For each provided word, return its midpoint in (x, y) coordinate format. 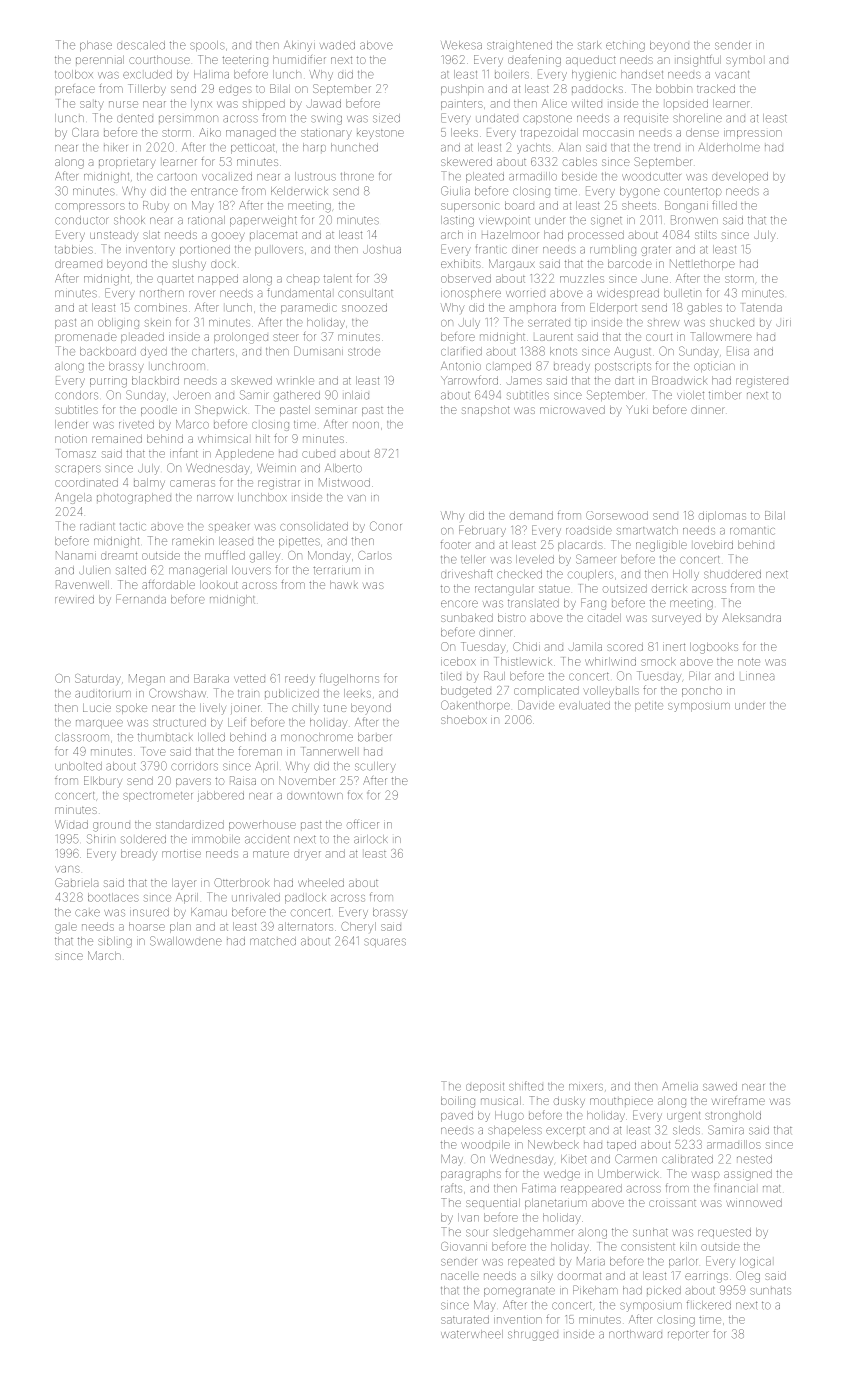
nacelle (460, 1276)
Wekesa (461, 45)
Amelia (680, 1086)
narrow (215, 498)
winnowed (754, 1203)
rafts (451, 1188)
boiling (458, 1102)
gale (66, 929)
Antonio (461, 366)
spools (207, 46)
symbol (744, 62)
